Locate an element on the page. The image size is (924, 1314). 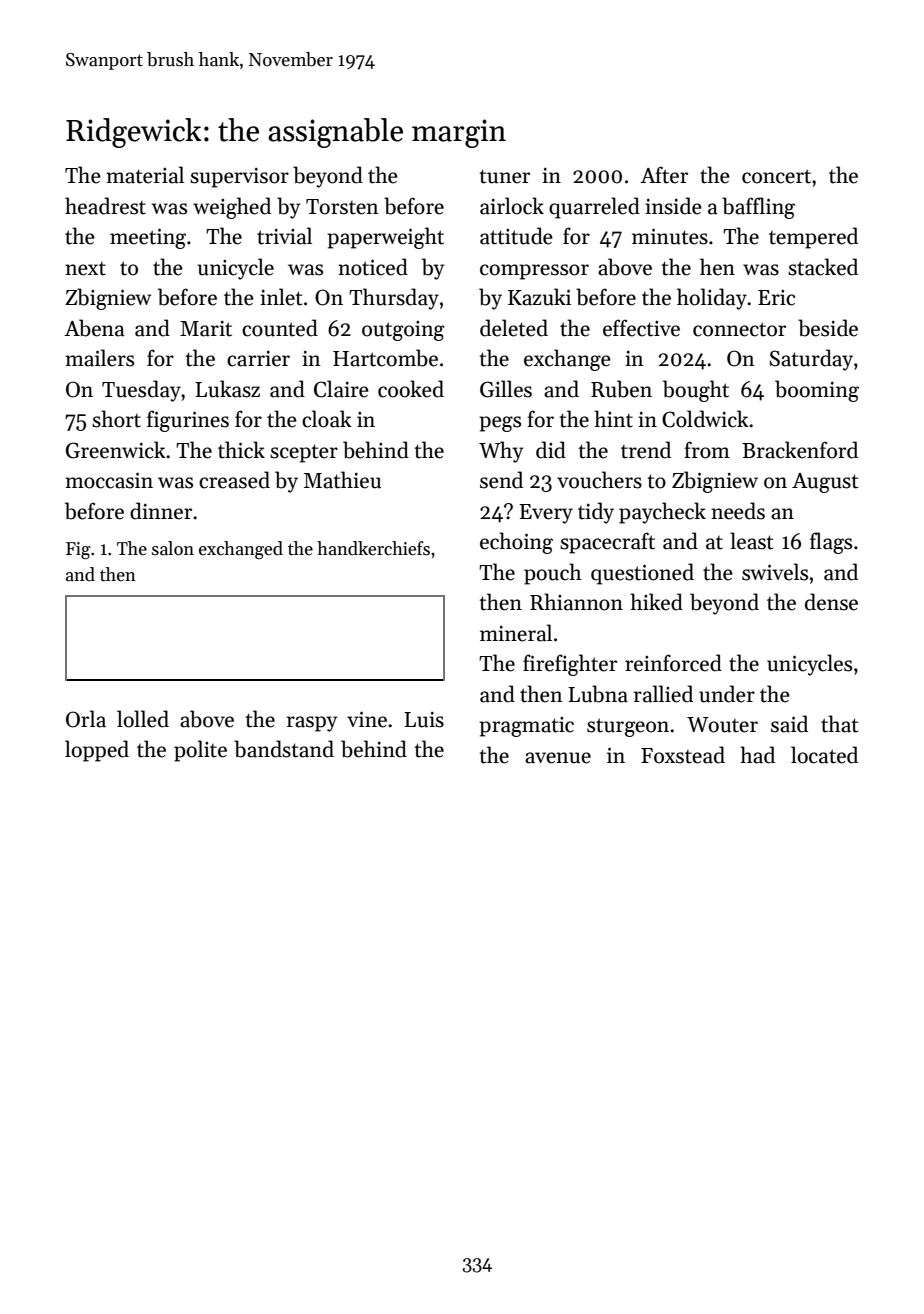
Why is located at coordinates (501, 452).
